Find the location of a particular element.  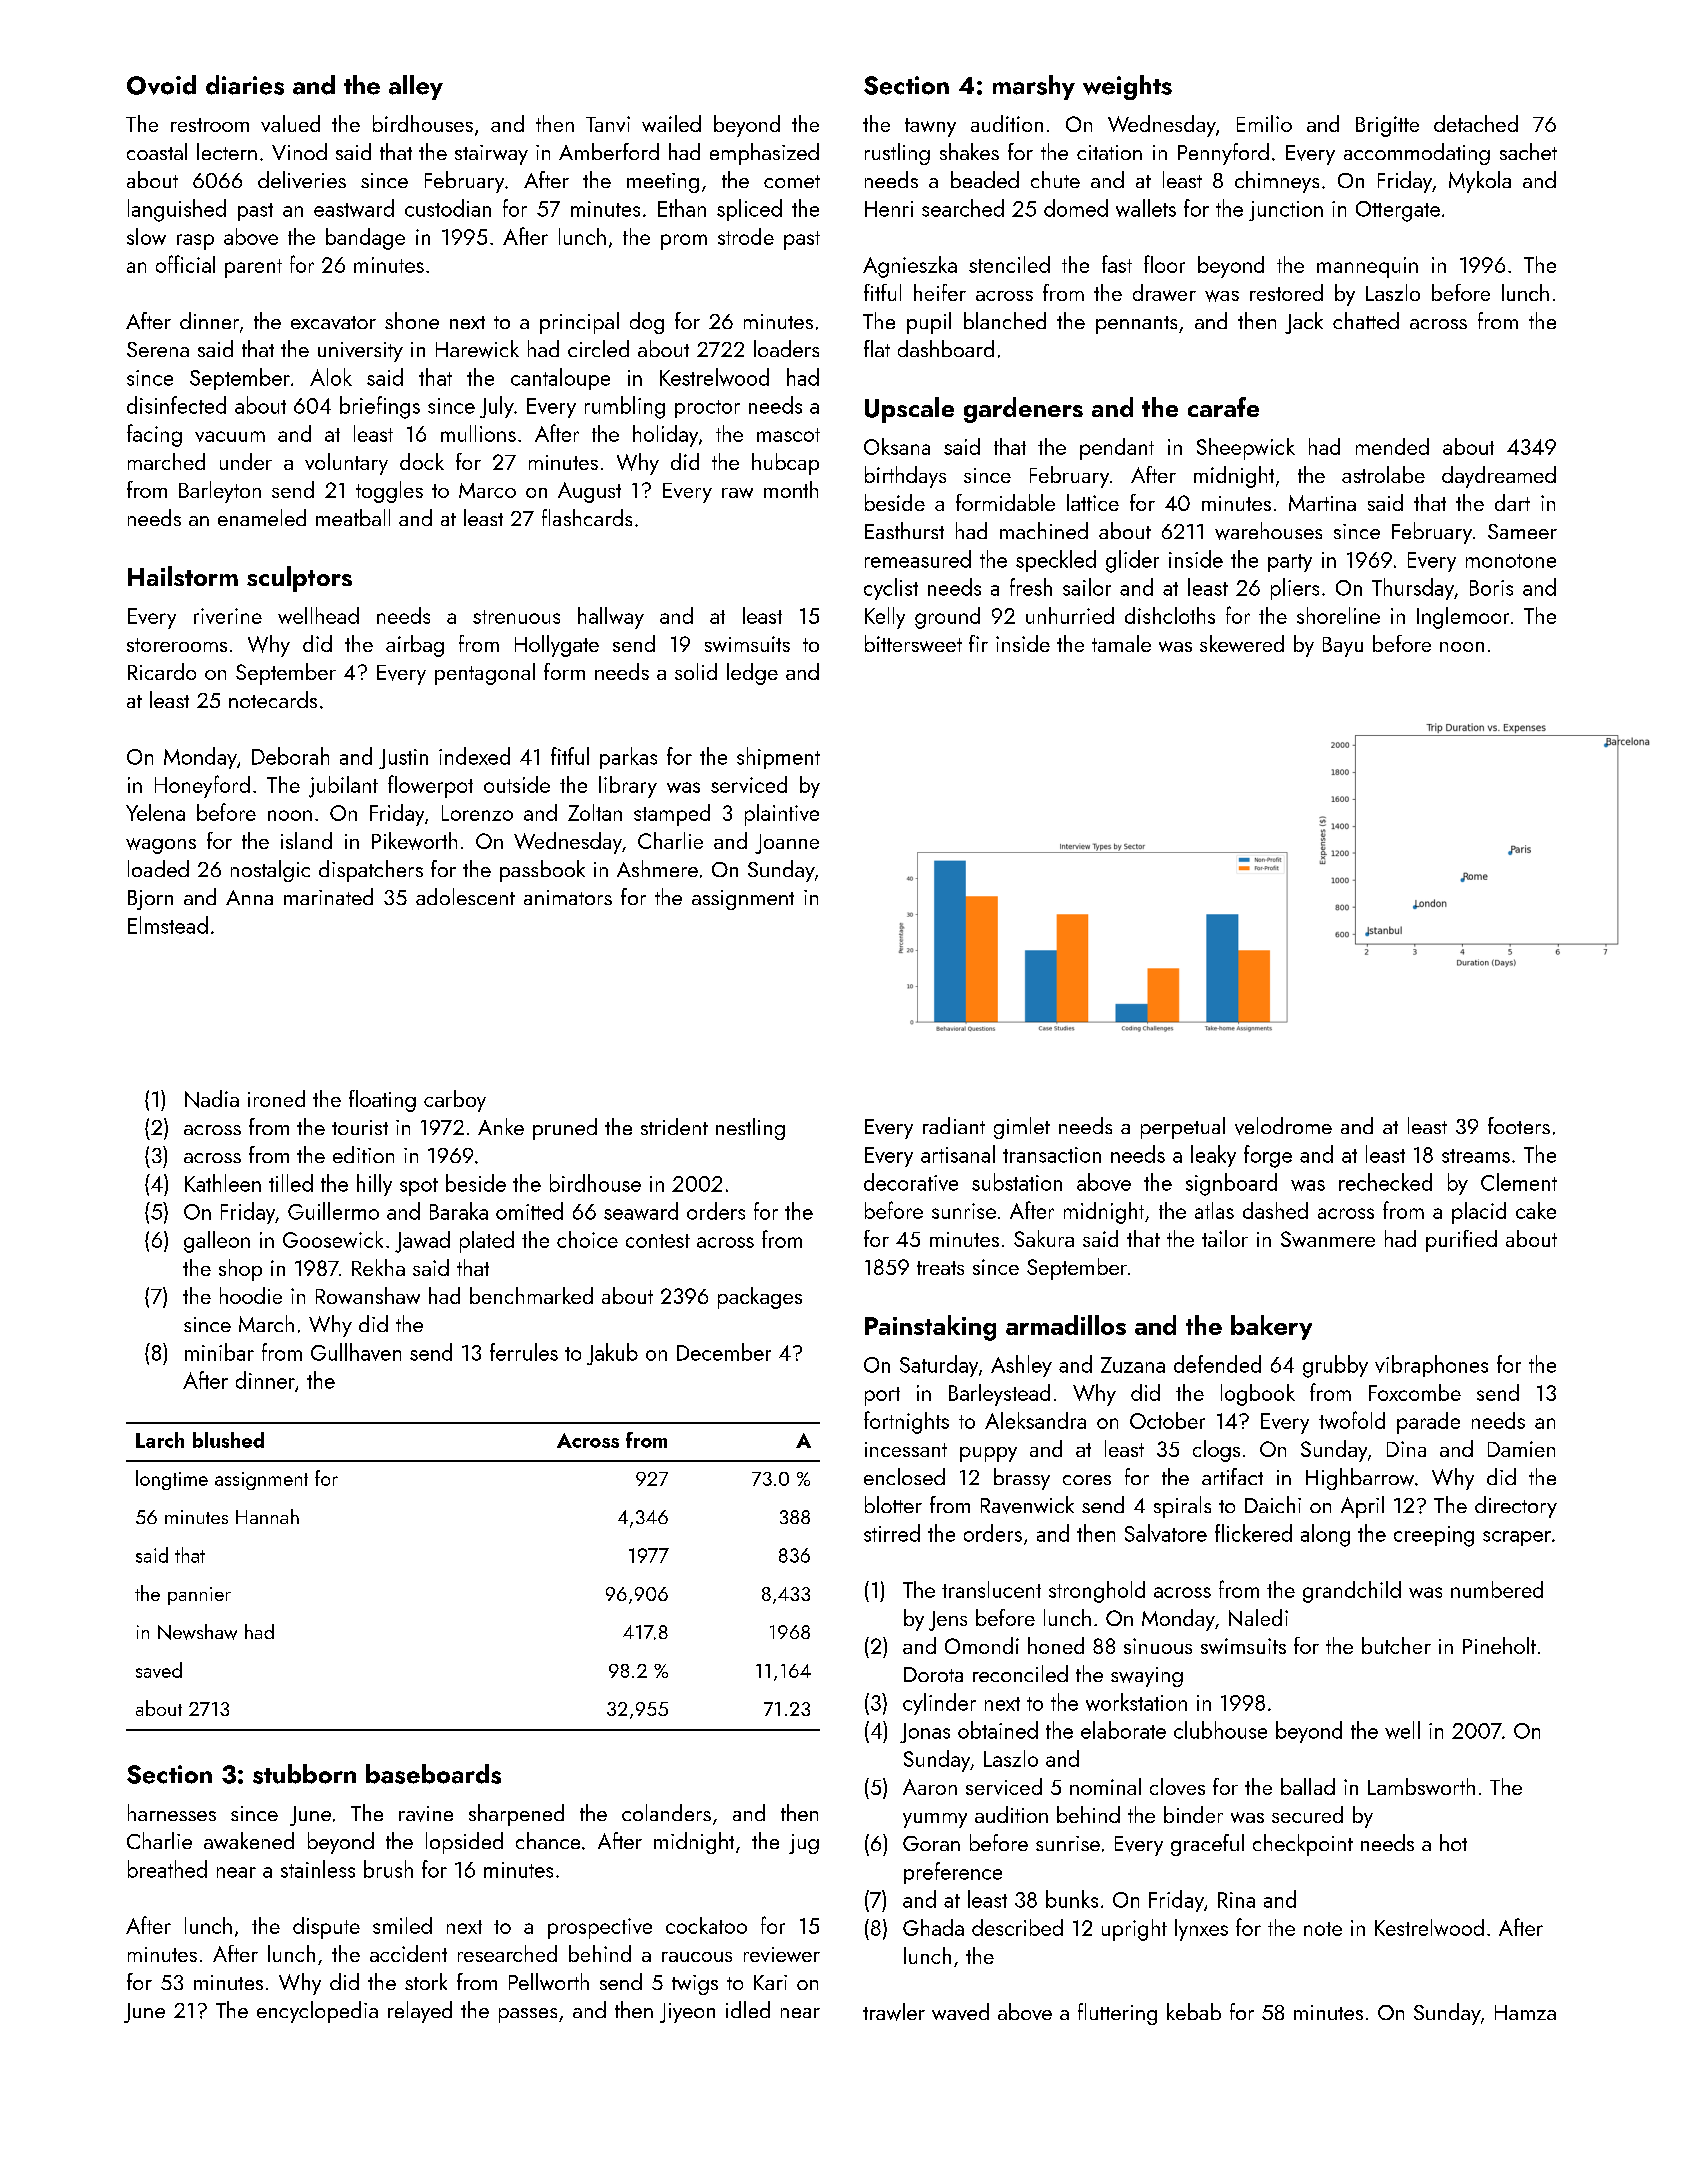

Ricardo is located at coordinates (162, 671).
